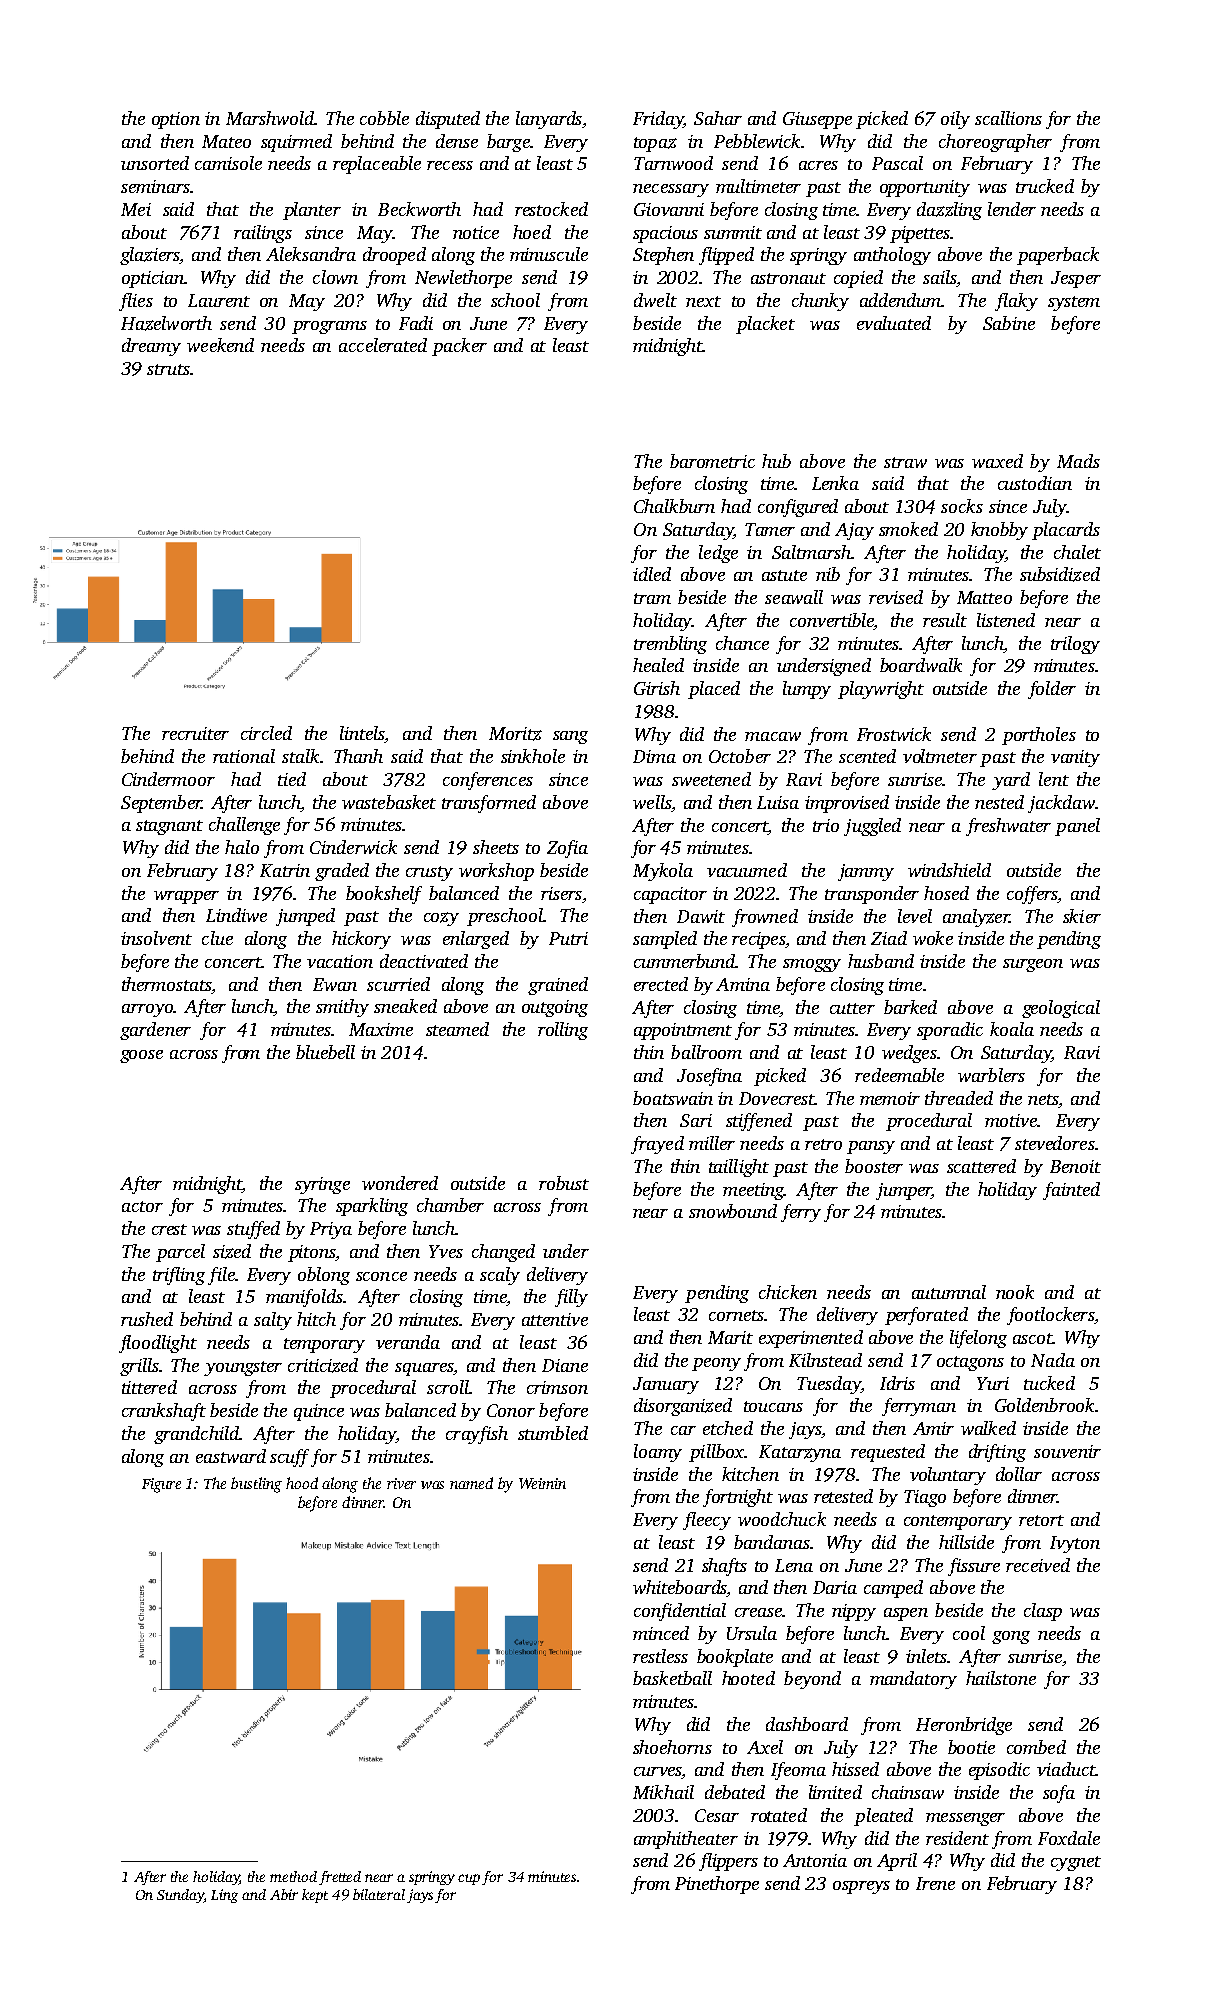 This document has width=1221, height=2012. What do you see at coordinates (176, 120) in the document?
I see `option` at bounding box center [176, 120].
